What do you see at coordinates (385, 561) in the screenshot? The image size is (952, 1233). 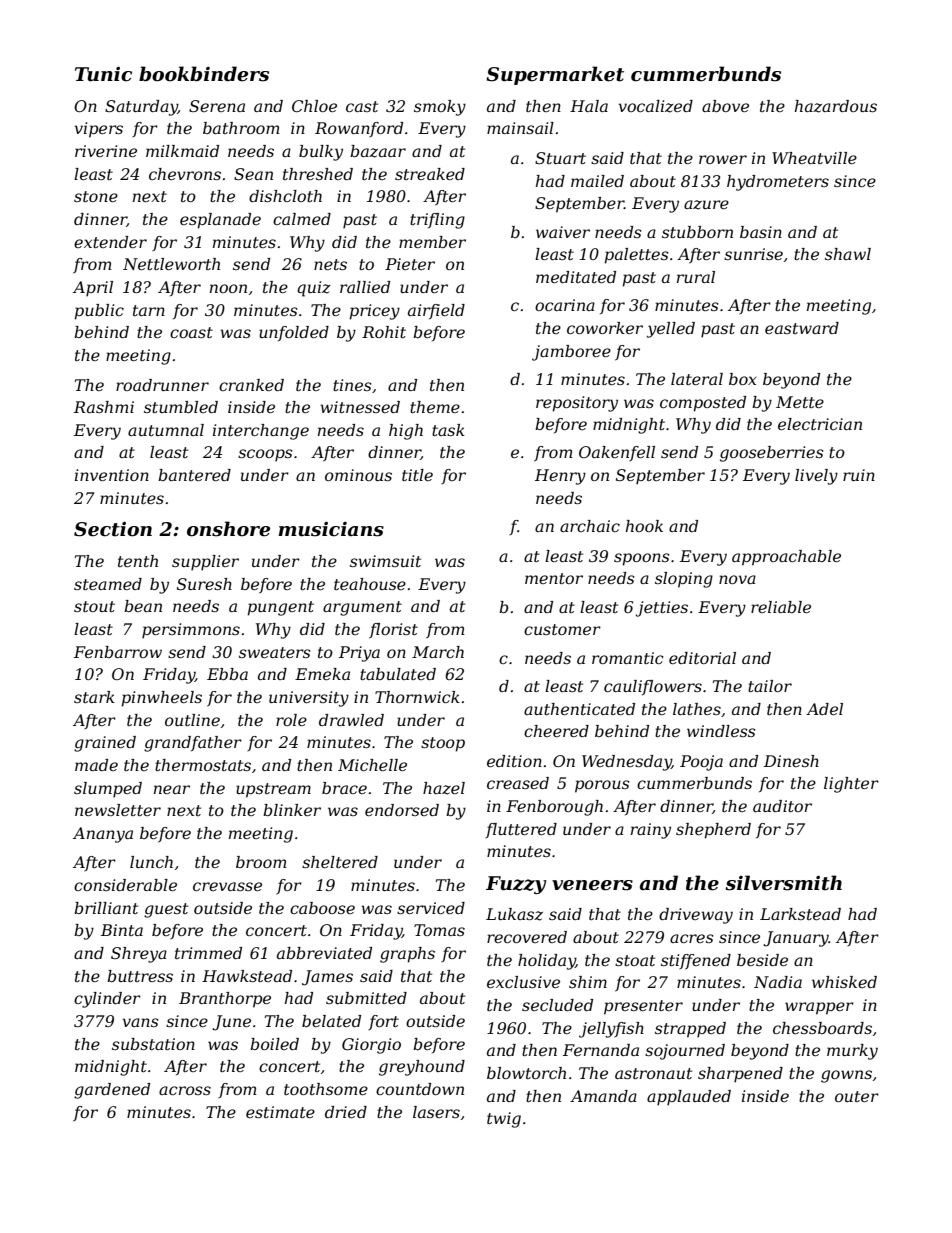 I see `swimsuit` at bounding box center [385, 561].
